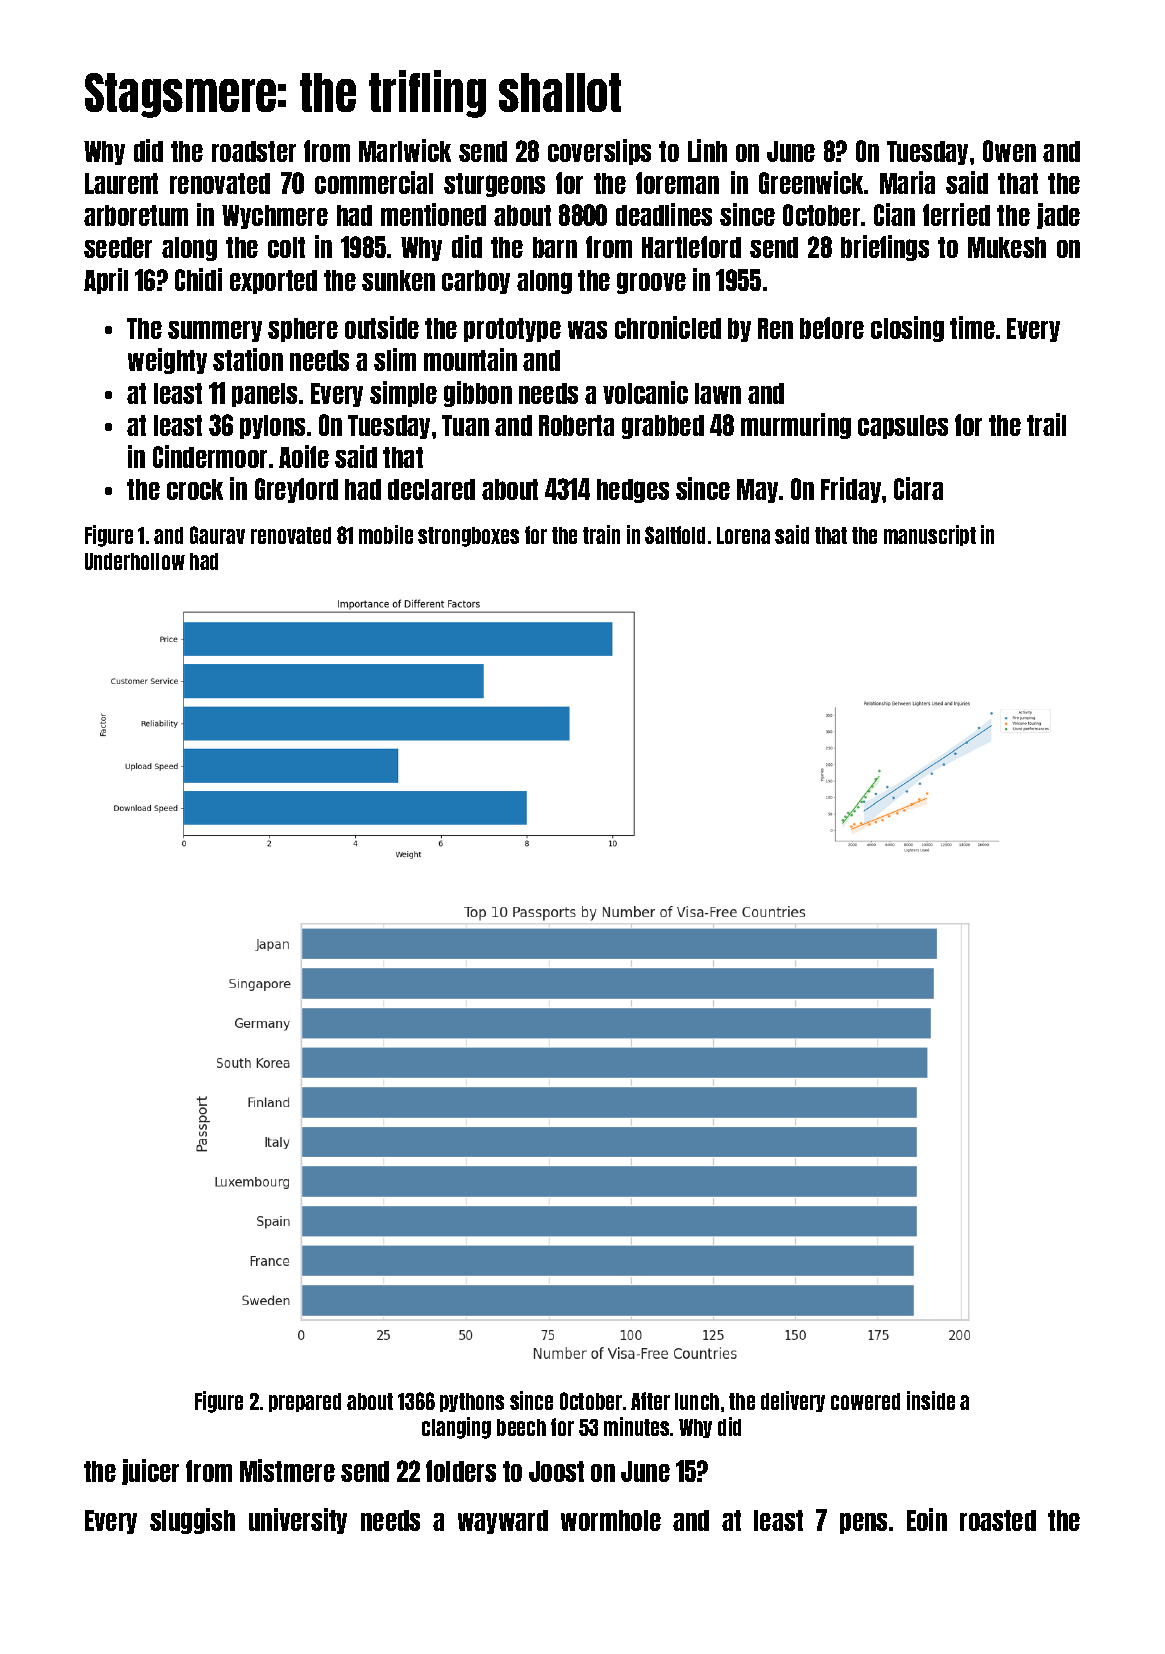 This document has height=1654, width=1165. I want to click on sluggish, so click(192, 1521).
